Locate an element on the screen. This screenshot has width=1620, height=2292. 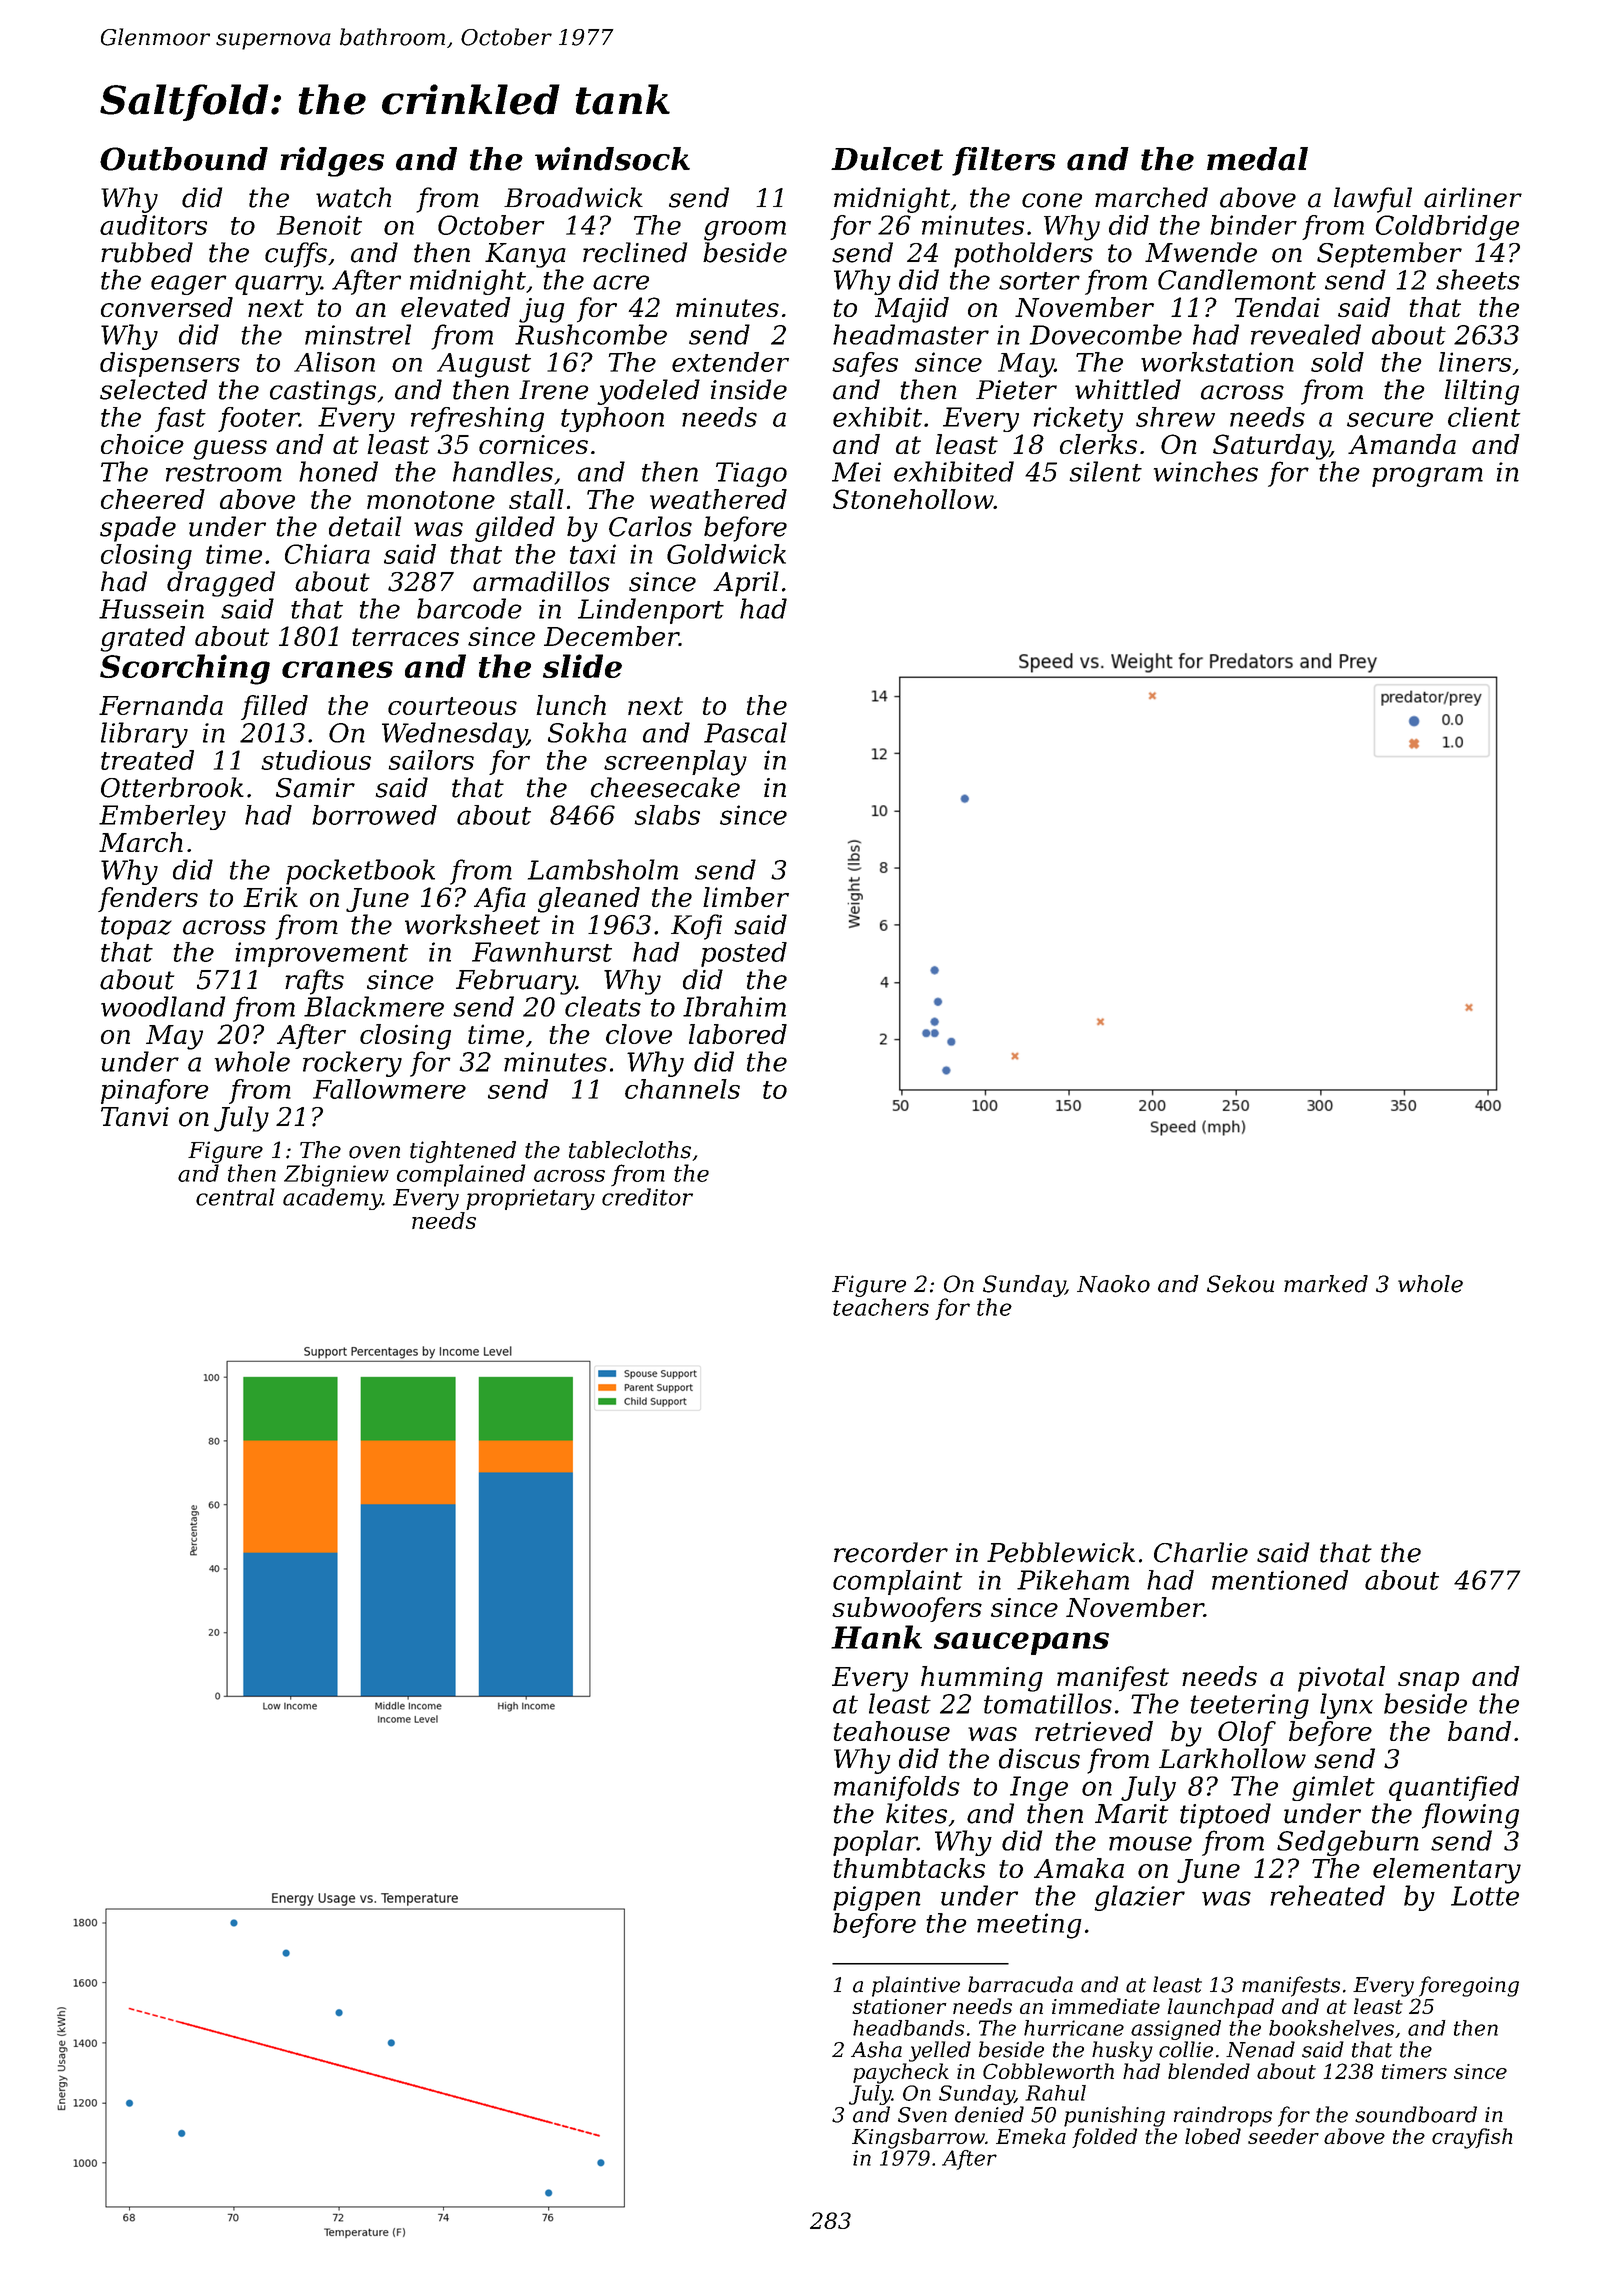
Alison is located at coordinates (334, 362).
